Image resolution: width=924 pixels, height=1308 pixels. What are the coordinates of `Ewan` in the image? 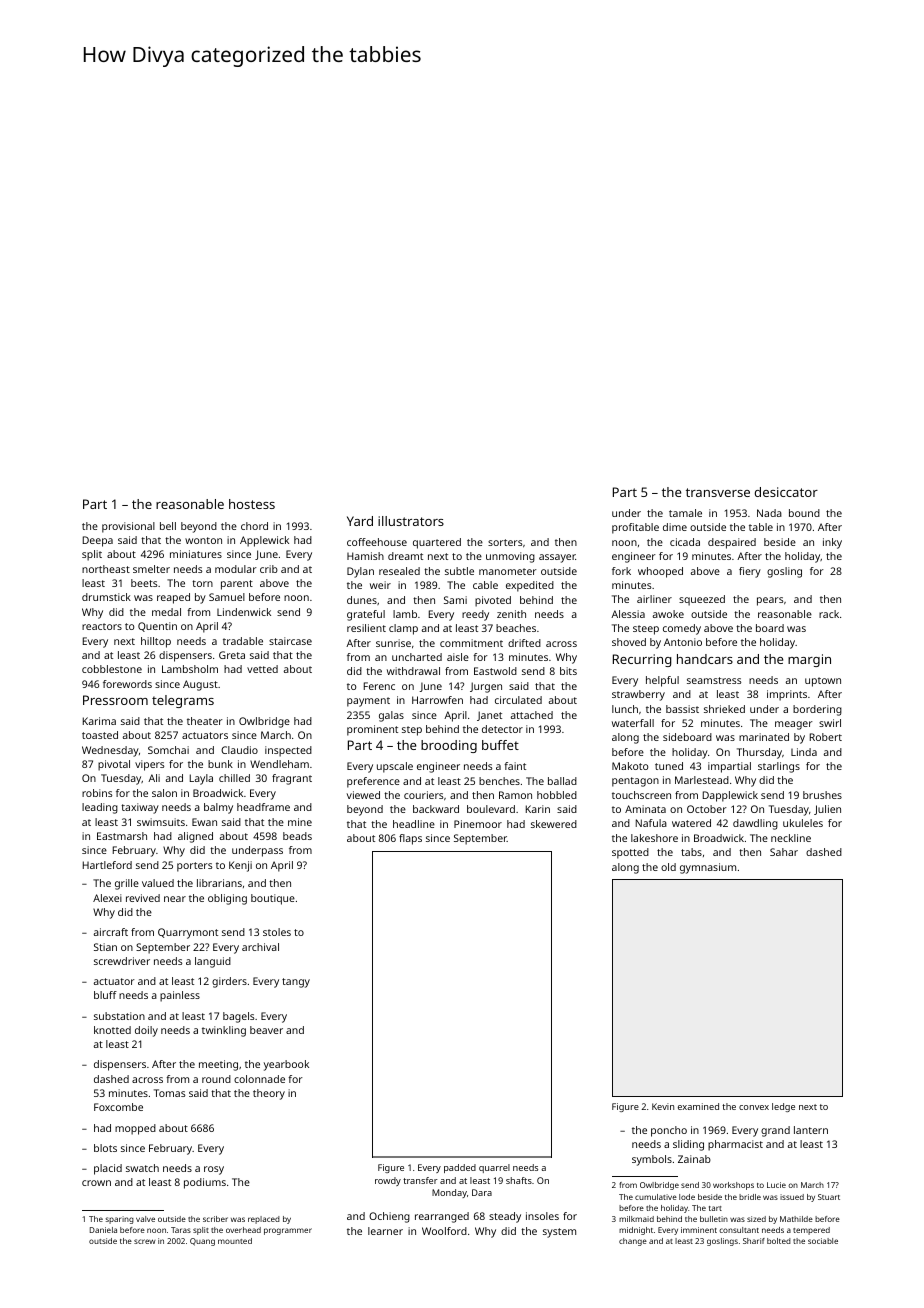 It's located at (204, 822).
